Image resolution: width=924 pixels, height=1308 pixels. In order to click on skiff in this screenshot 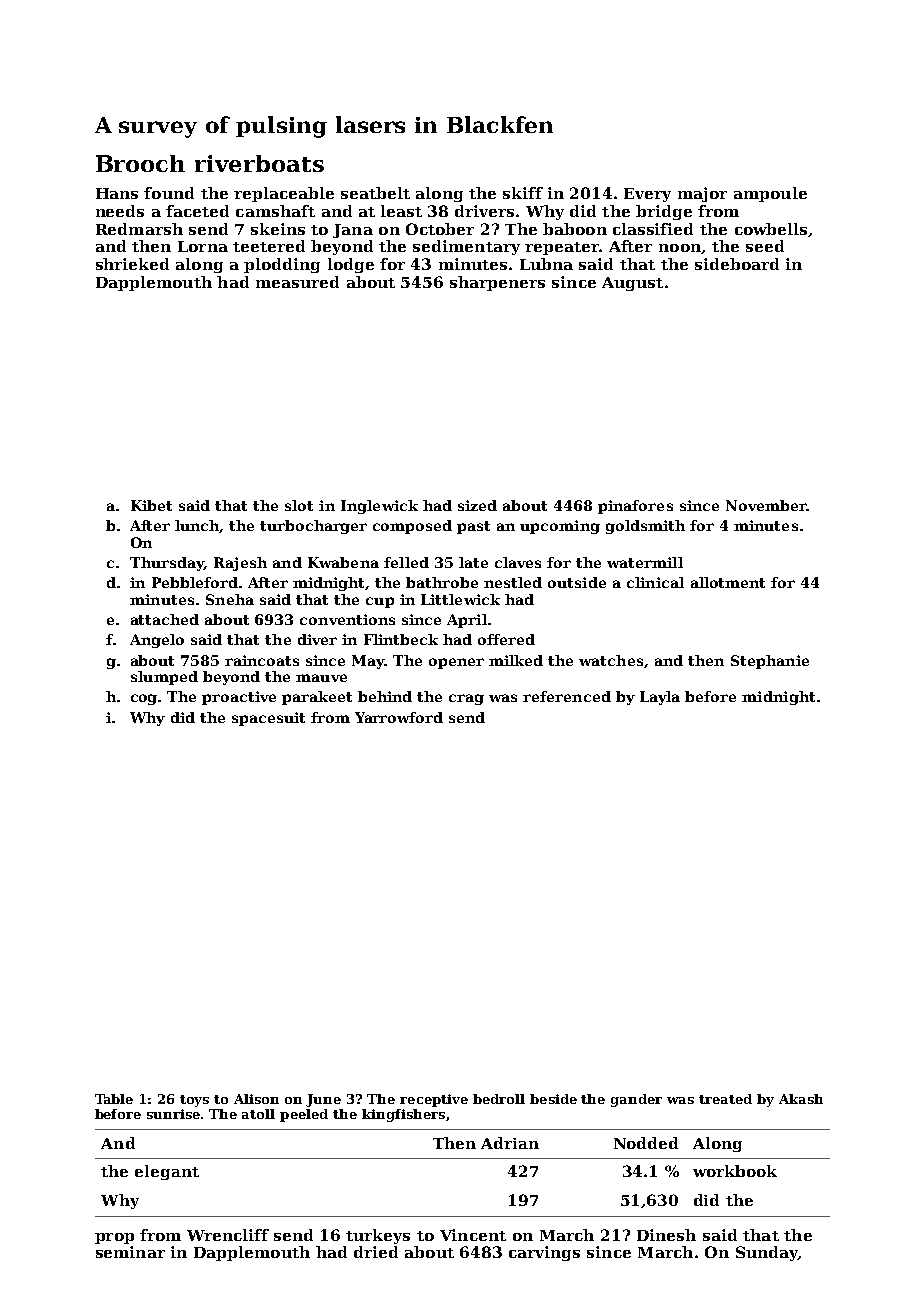, I will do `click(523, 193)`.
